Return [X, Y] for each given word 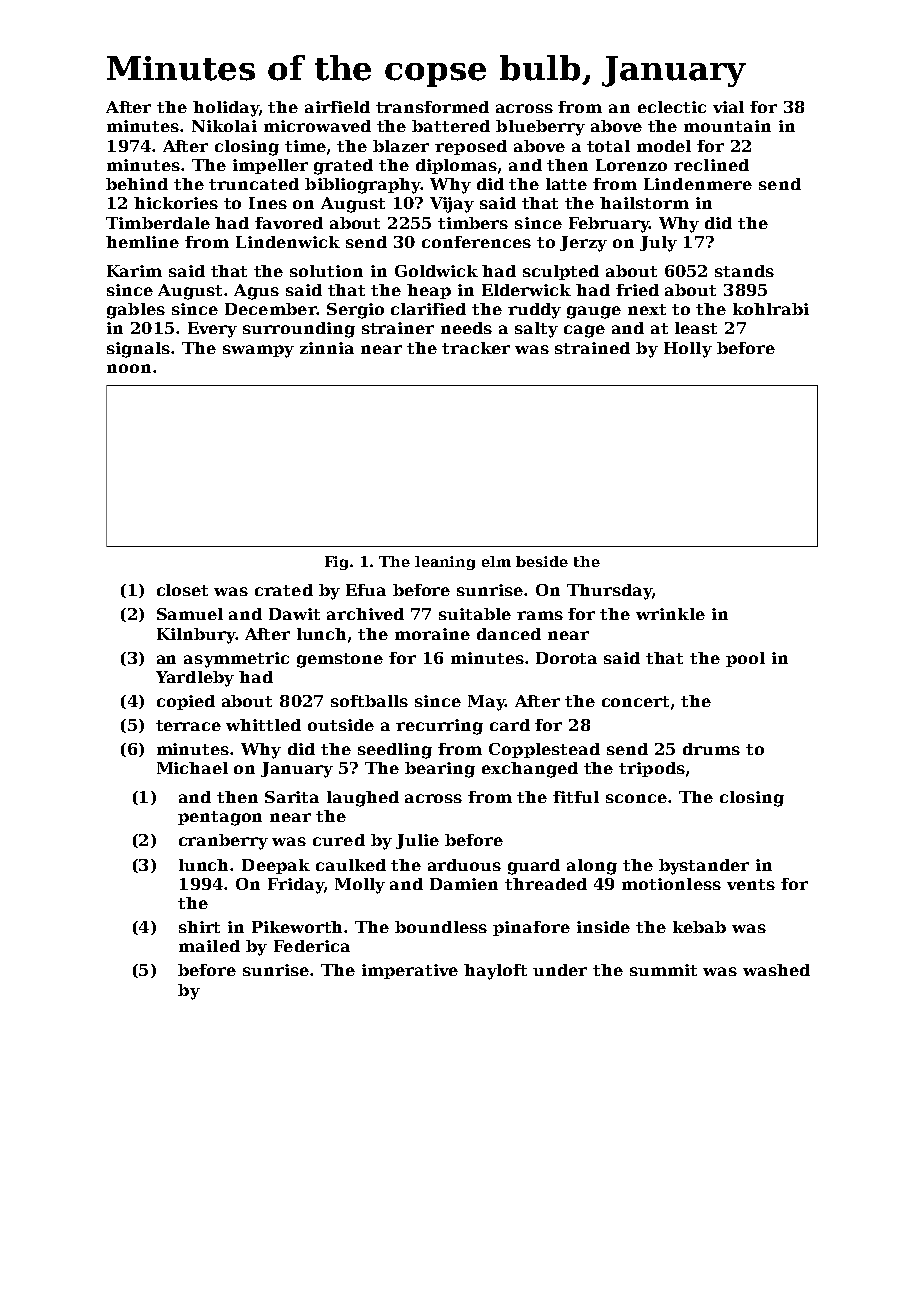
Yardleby [195, 679]
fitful [576, 797]
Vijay [452, 205]
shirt [199, 927]
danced [509, 634]
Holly [688, 350]
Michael [192, 768]
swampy [258, 351]
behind [137, 184]
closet [182, 590]
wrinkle [670, 614]
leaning [445, 563]
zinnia [327, 348]
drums [711, 749]
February [609, 225]
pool [745, 659]
